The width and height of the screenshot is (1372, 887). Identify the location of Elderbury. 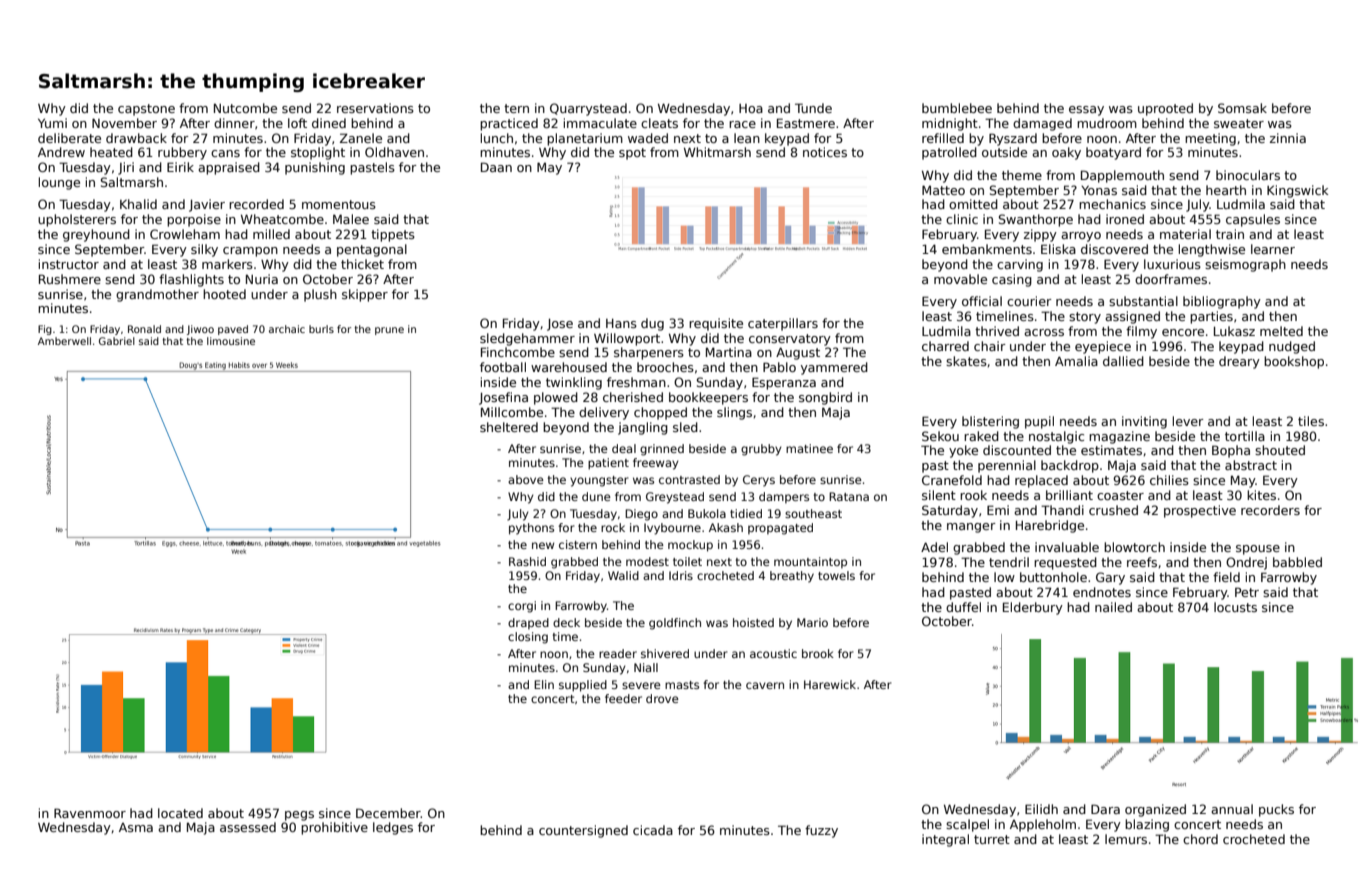
(1033, 608).
